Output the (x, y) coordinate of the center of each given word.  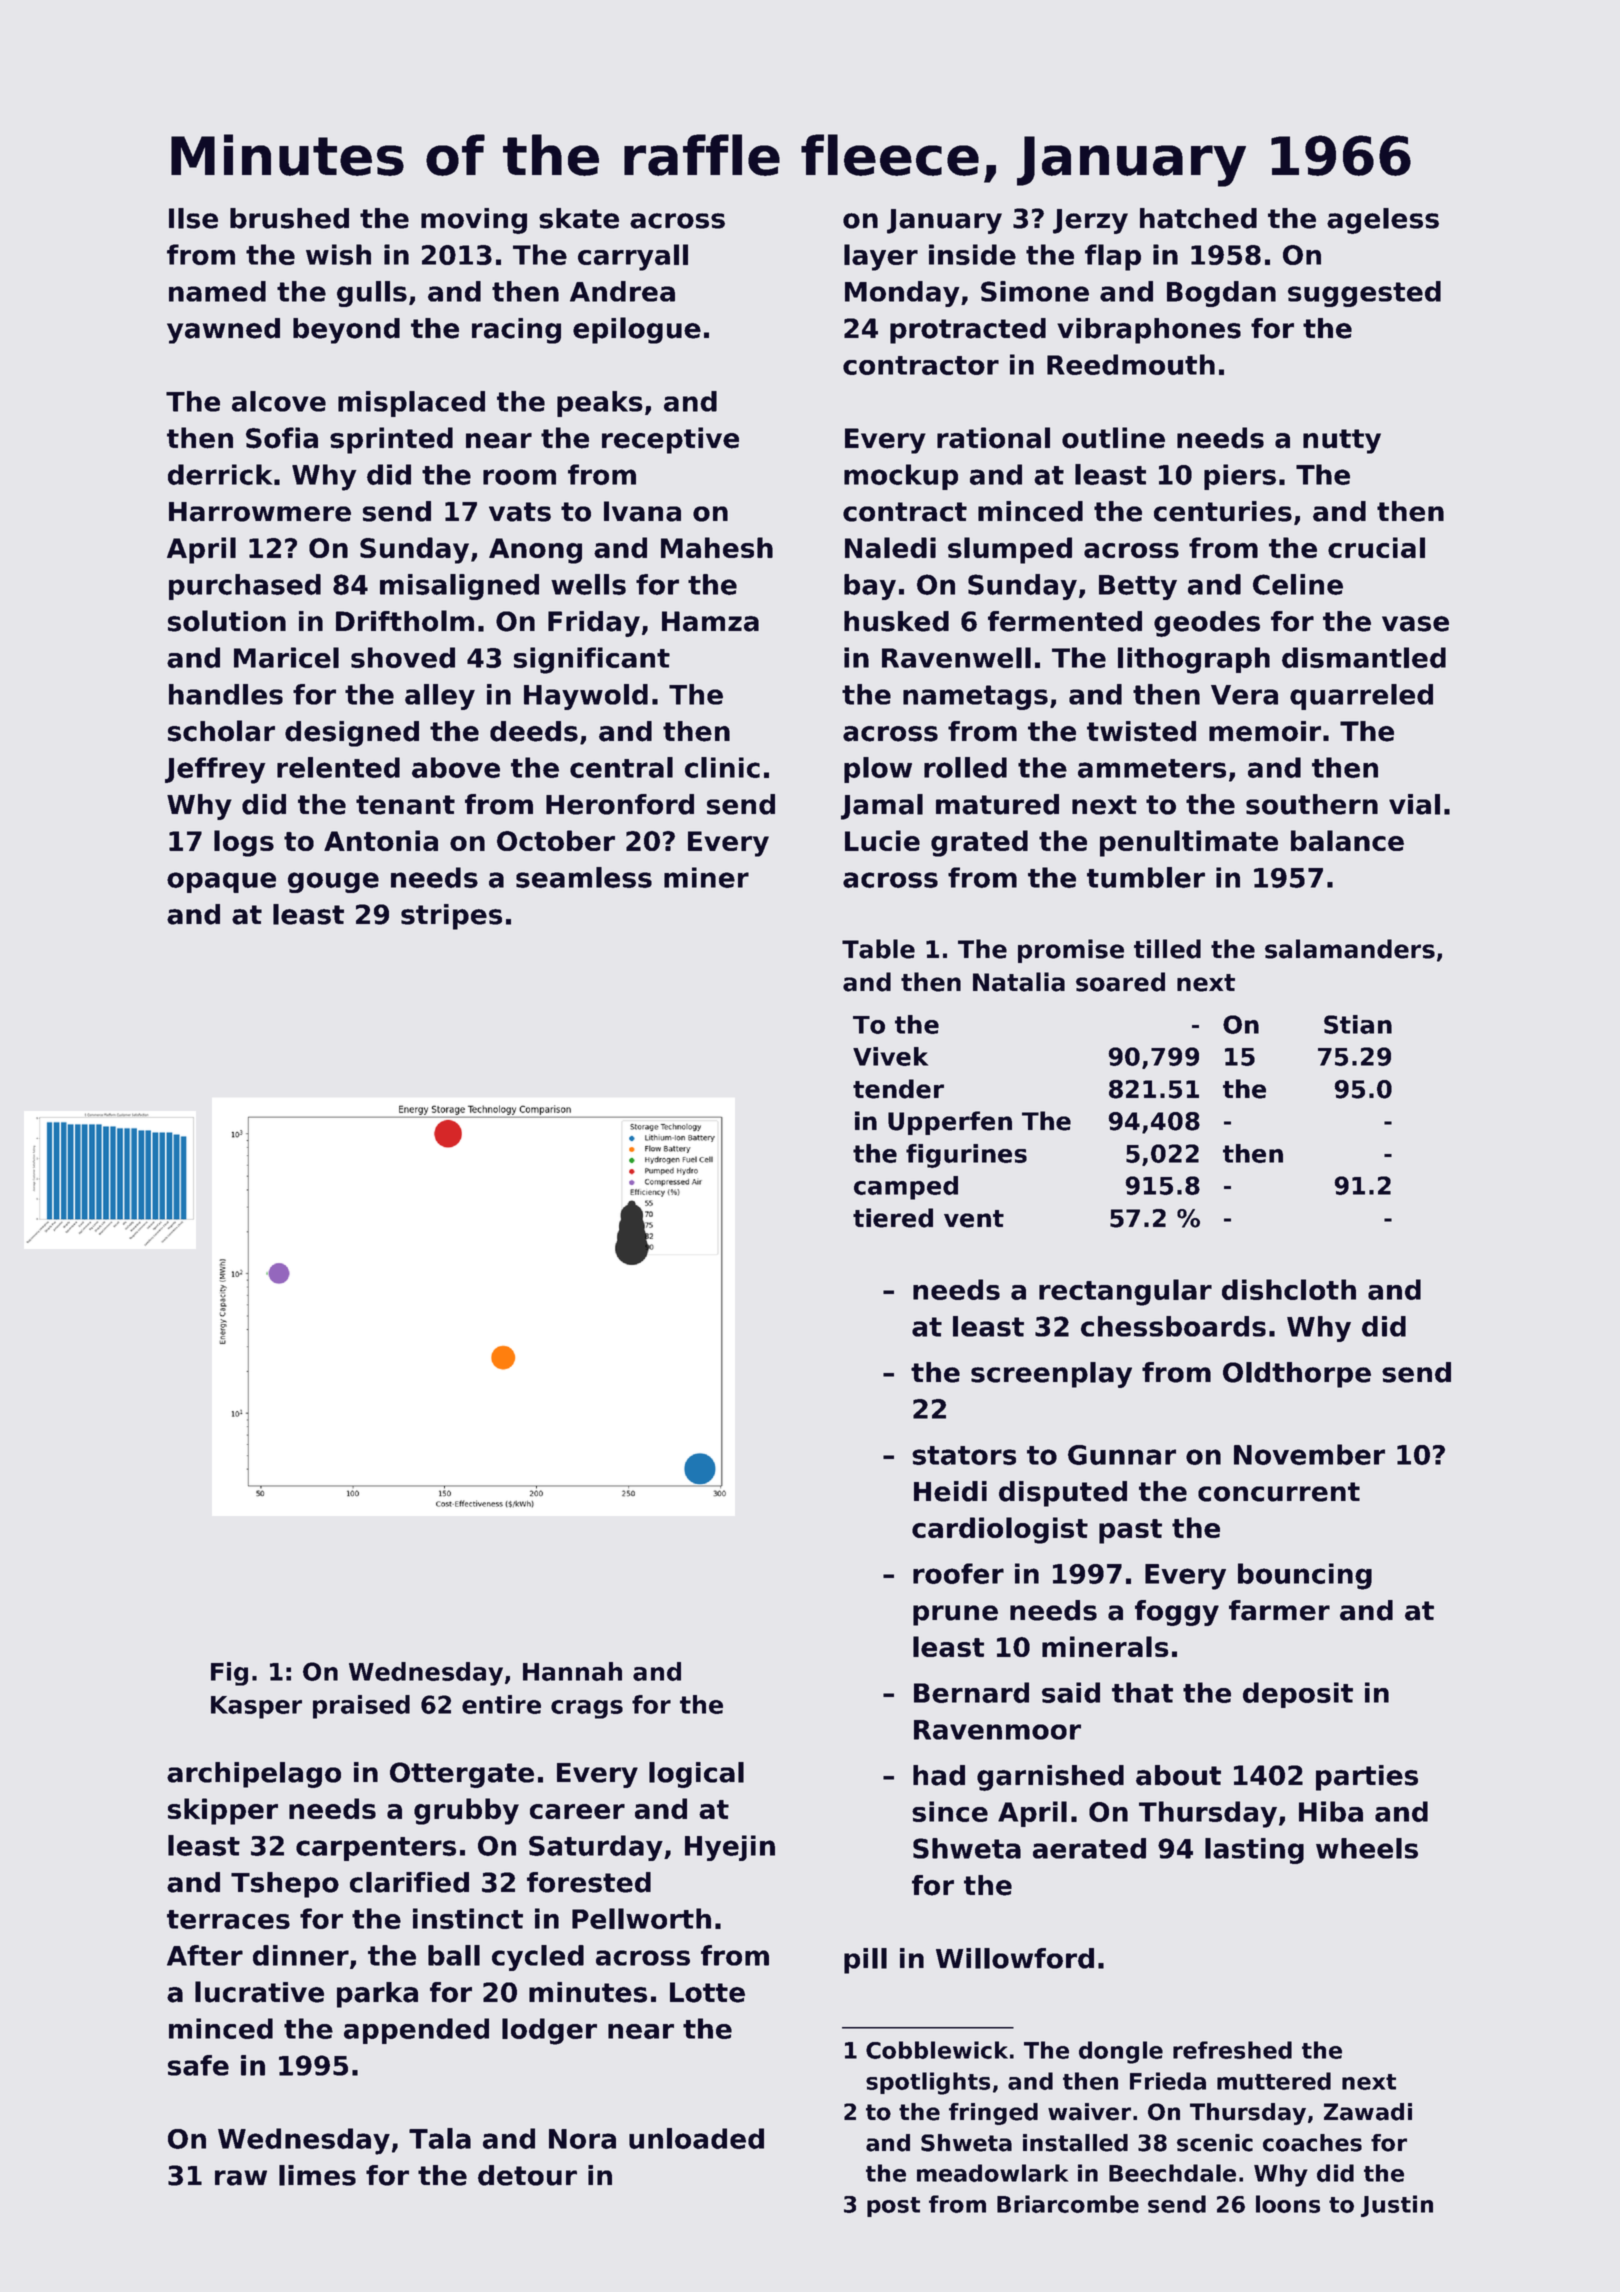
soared (1120, 982)
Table (878, 949)
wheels (1367, 1848)
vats (520, 512)
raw (241, 2178)
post (893, 2207)
